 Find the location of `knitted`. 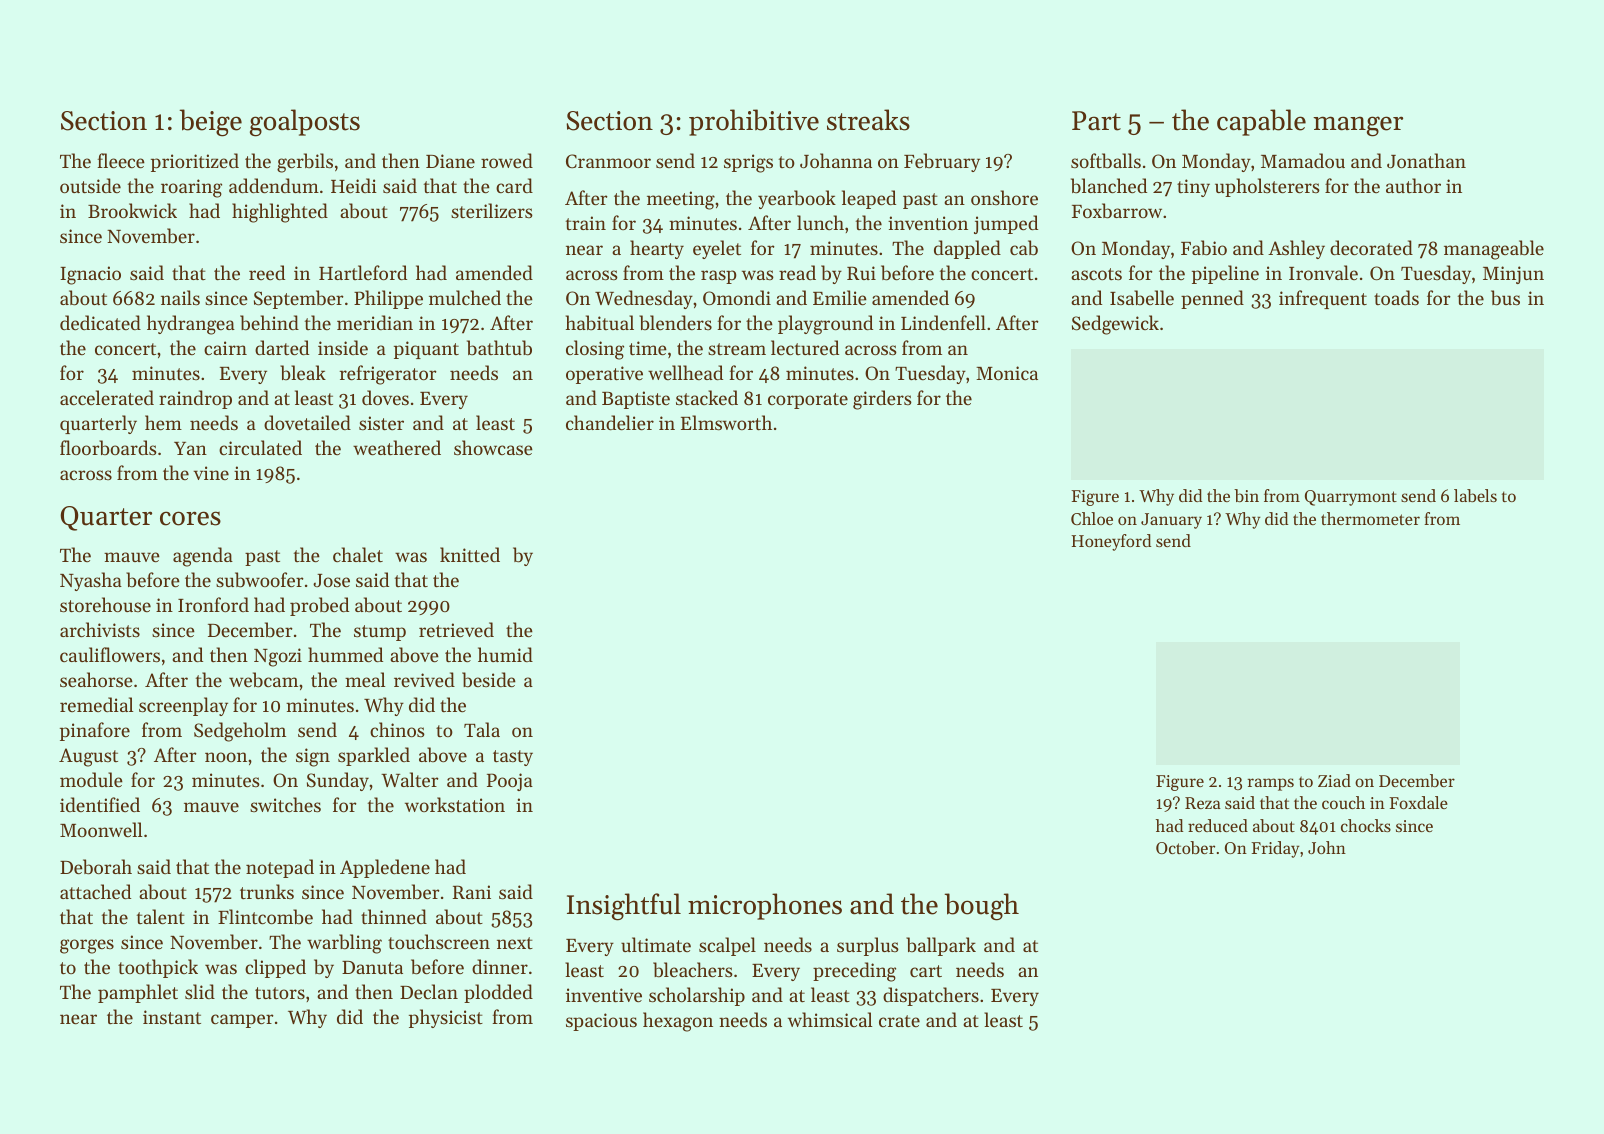

knitted is located at coordinates (470, 554).
